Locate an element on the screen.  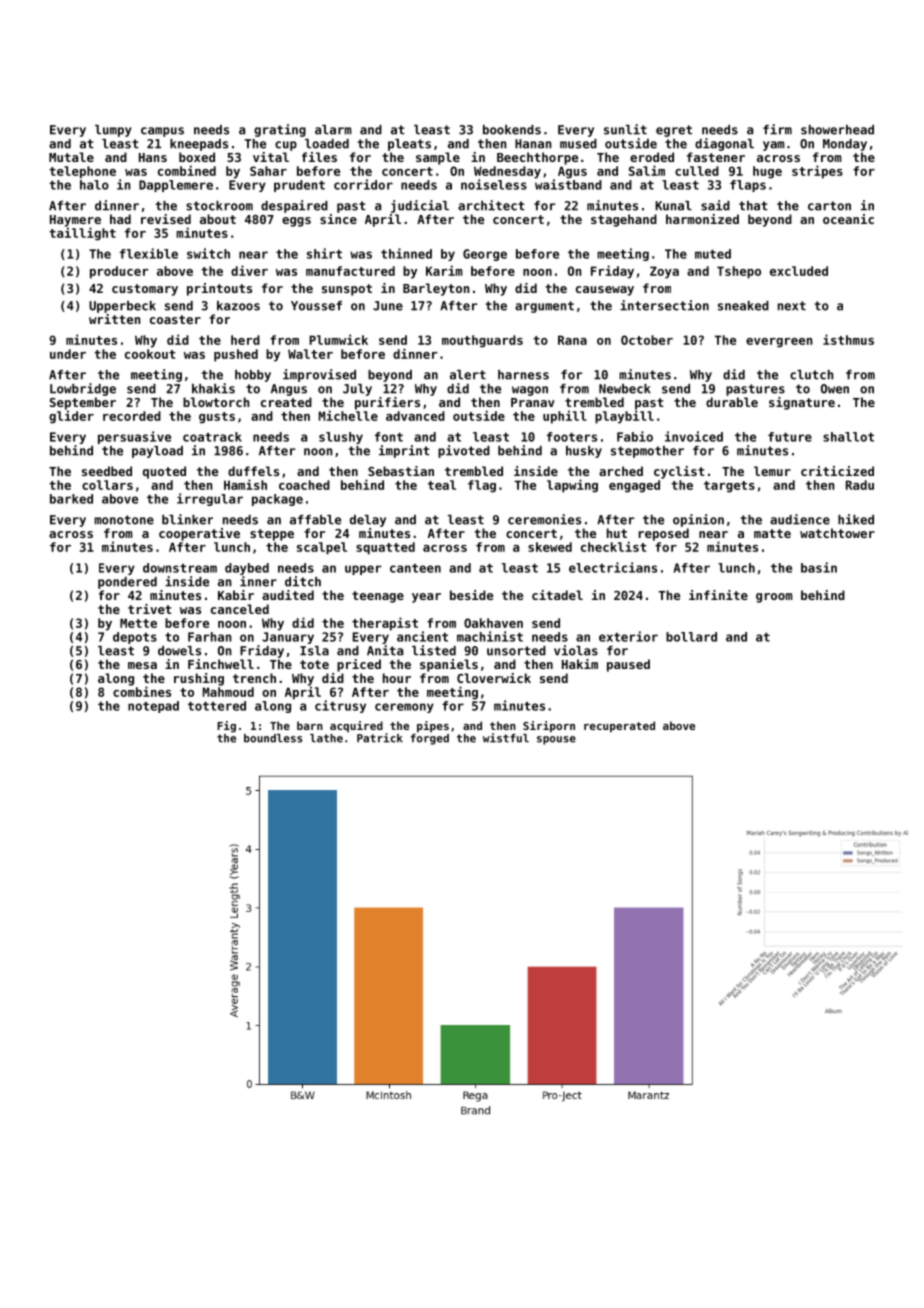
prudent is located at coordinates (299, 186).
